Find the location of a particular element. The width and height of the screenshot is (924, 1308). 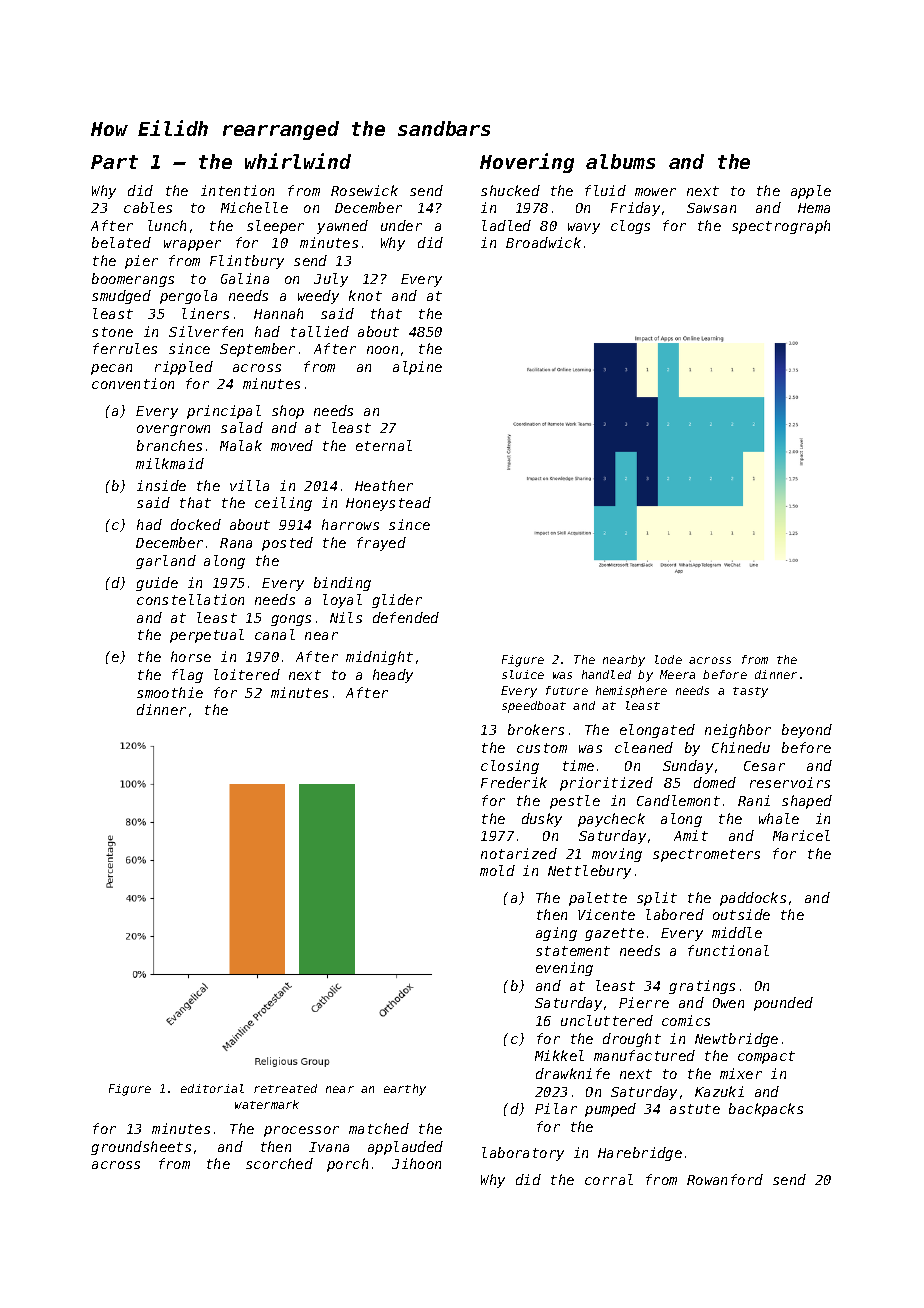

eternal is located at coordinates (384, 445).
